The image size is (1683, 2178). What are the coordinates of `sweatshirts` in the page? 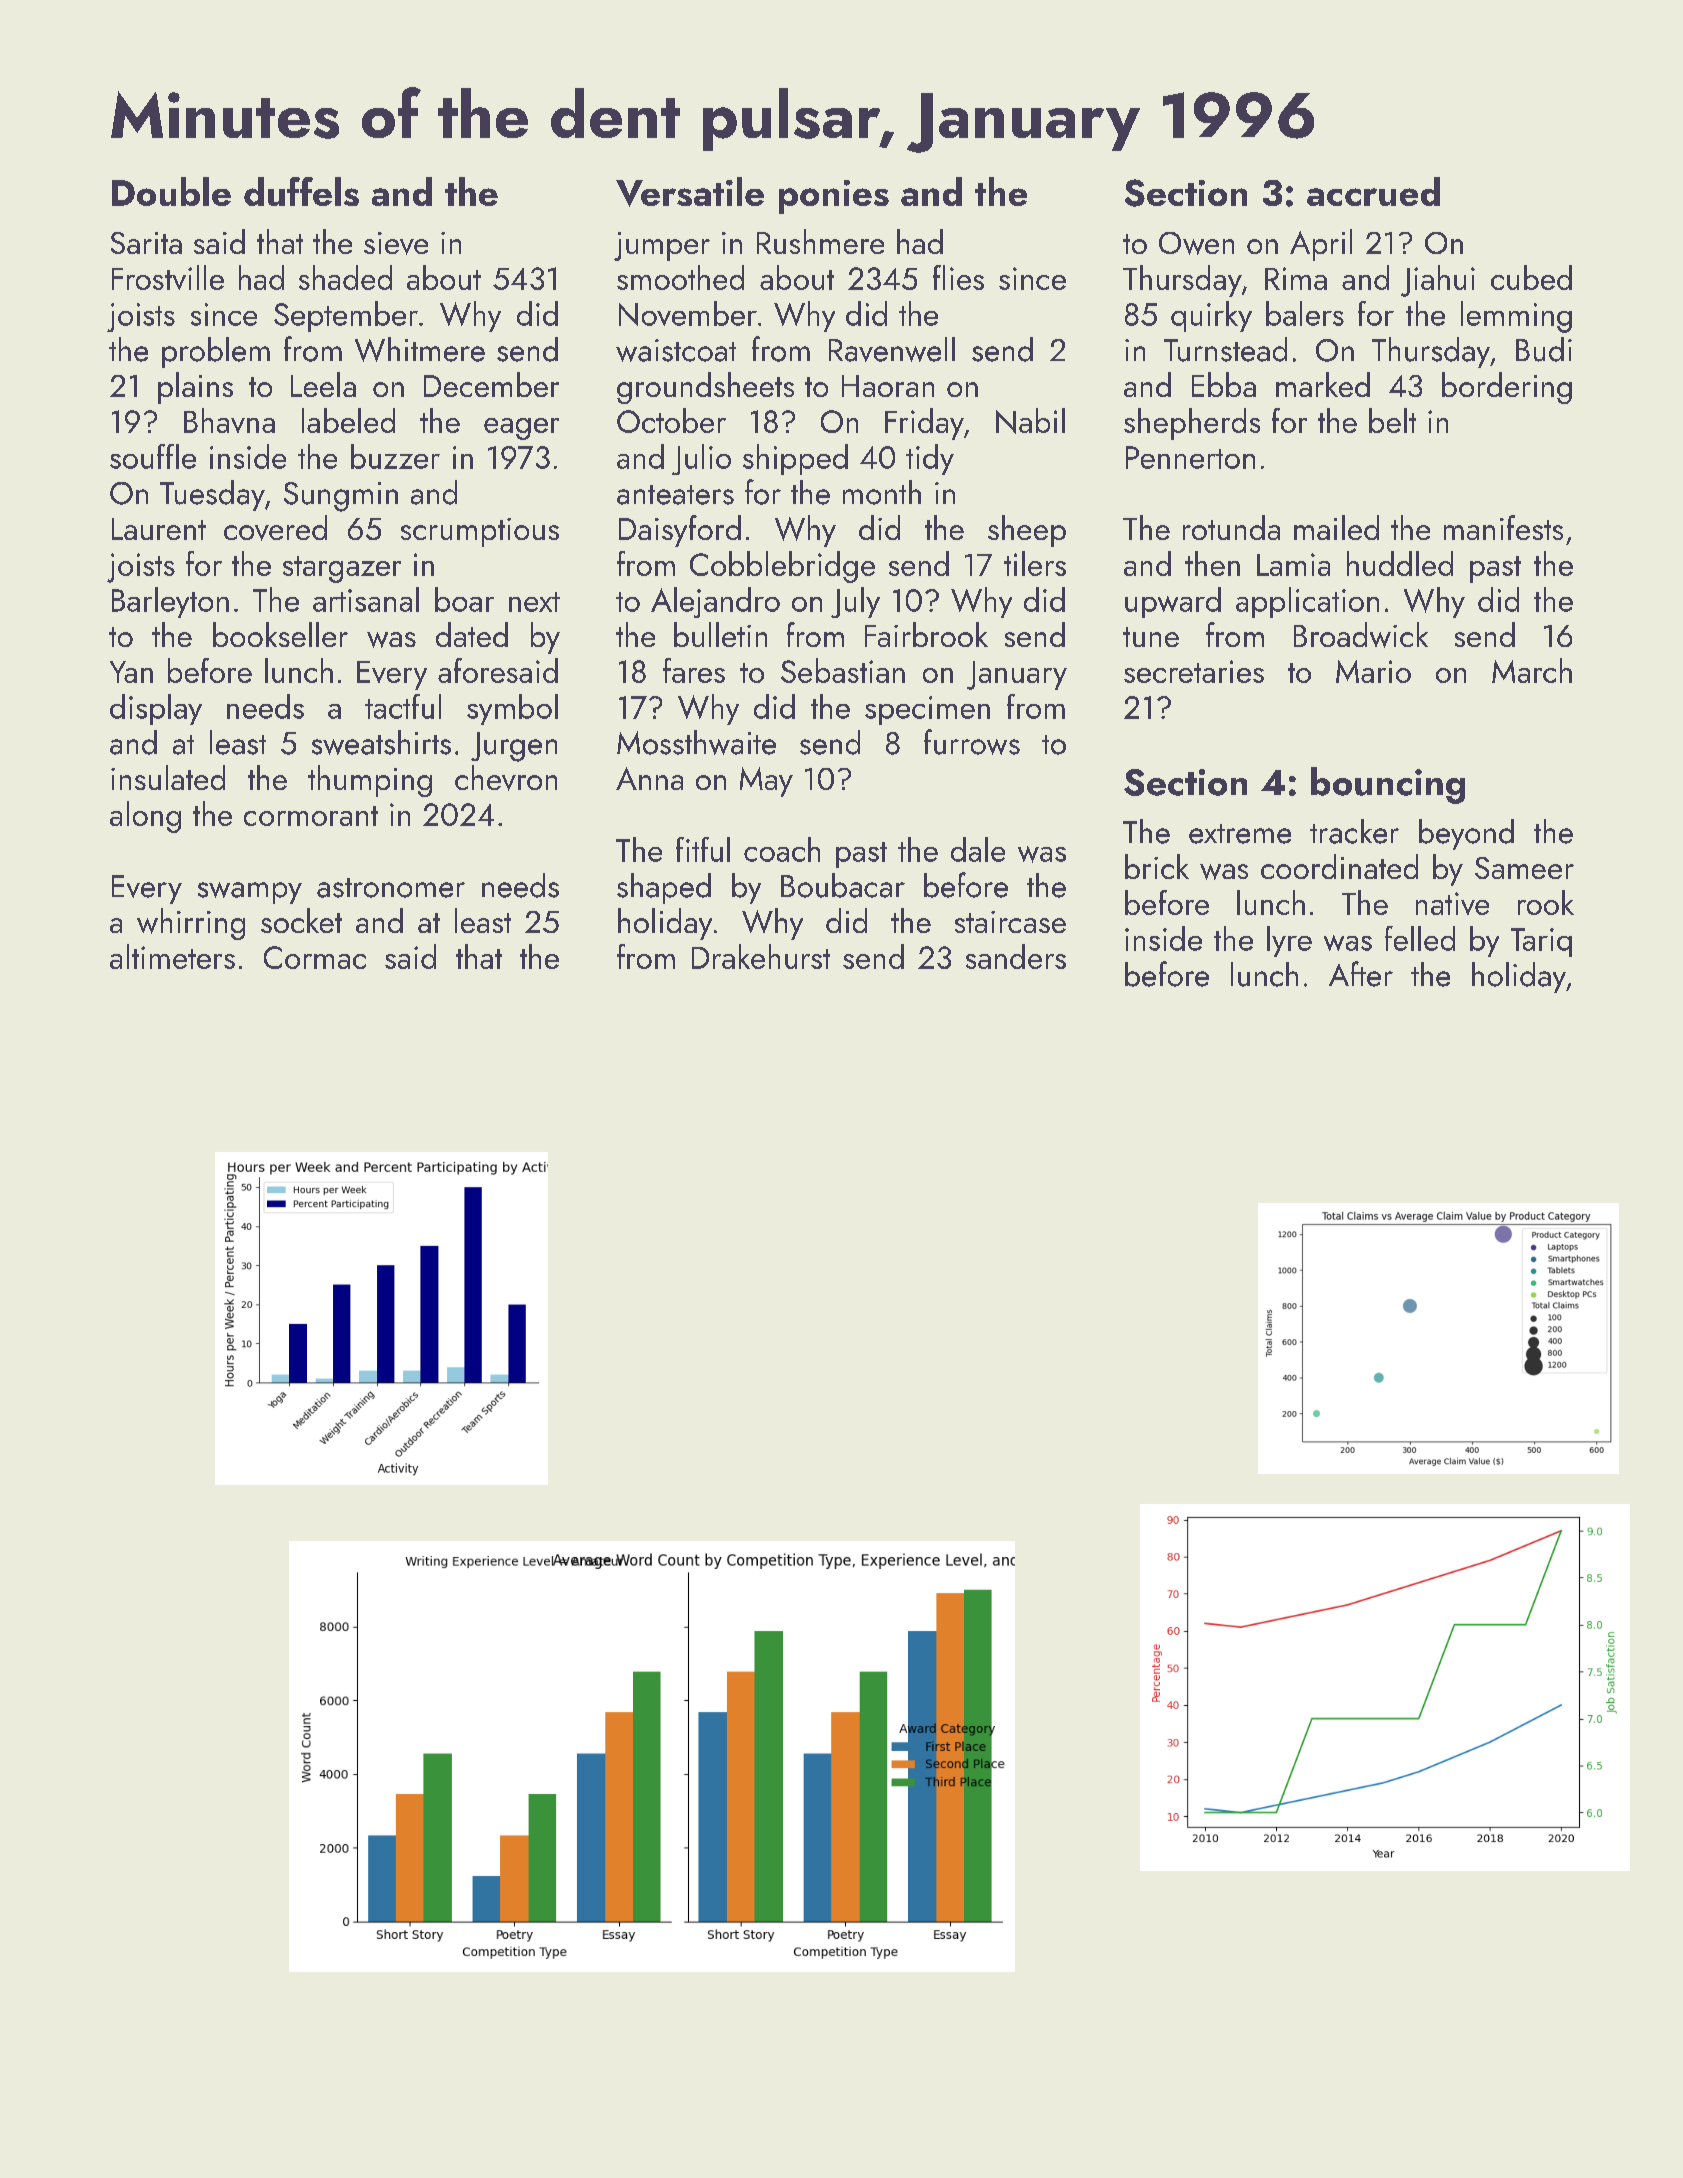 It's located at (381, 742).
